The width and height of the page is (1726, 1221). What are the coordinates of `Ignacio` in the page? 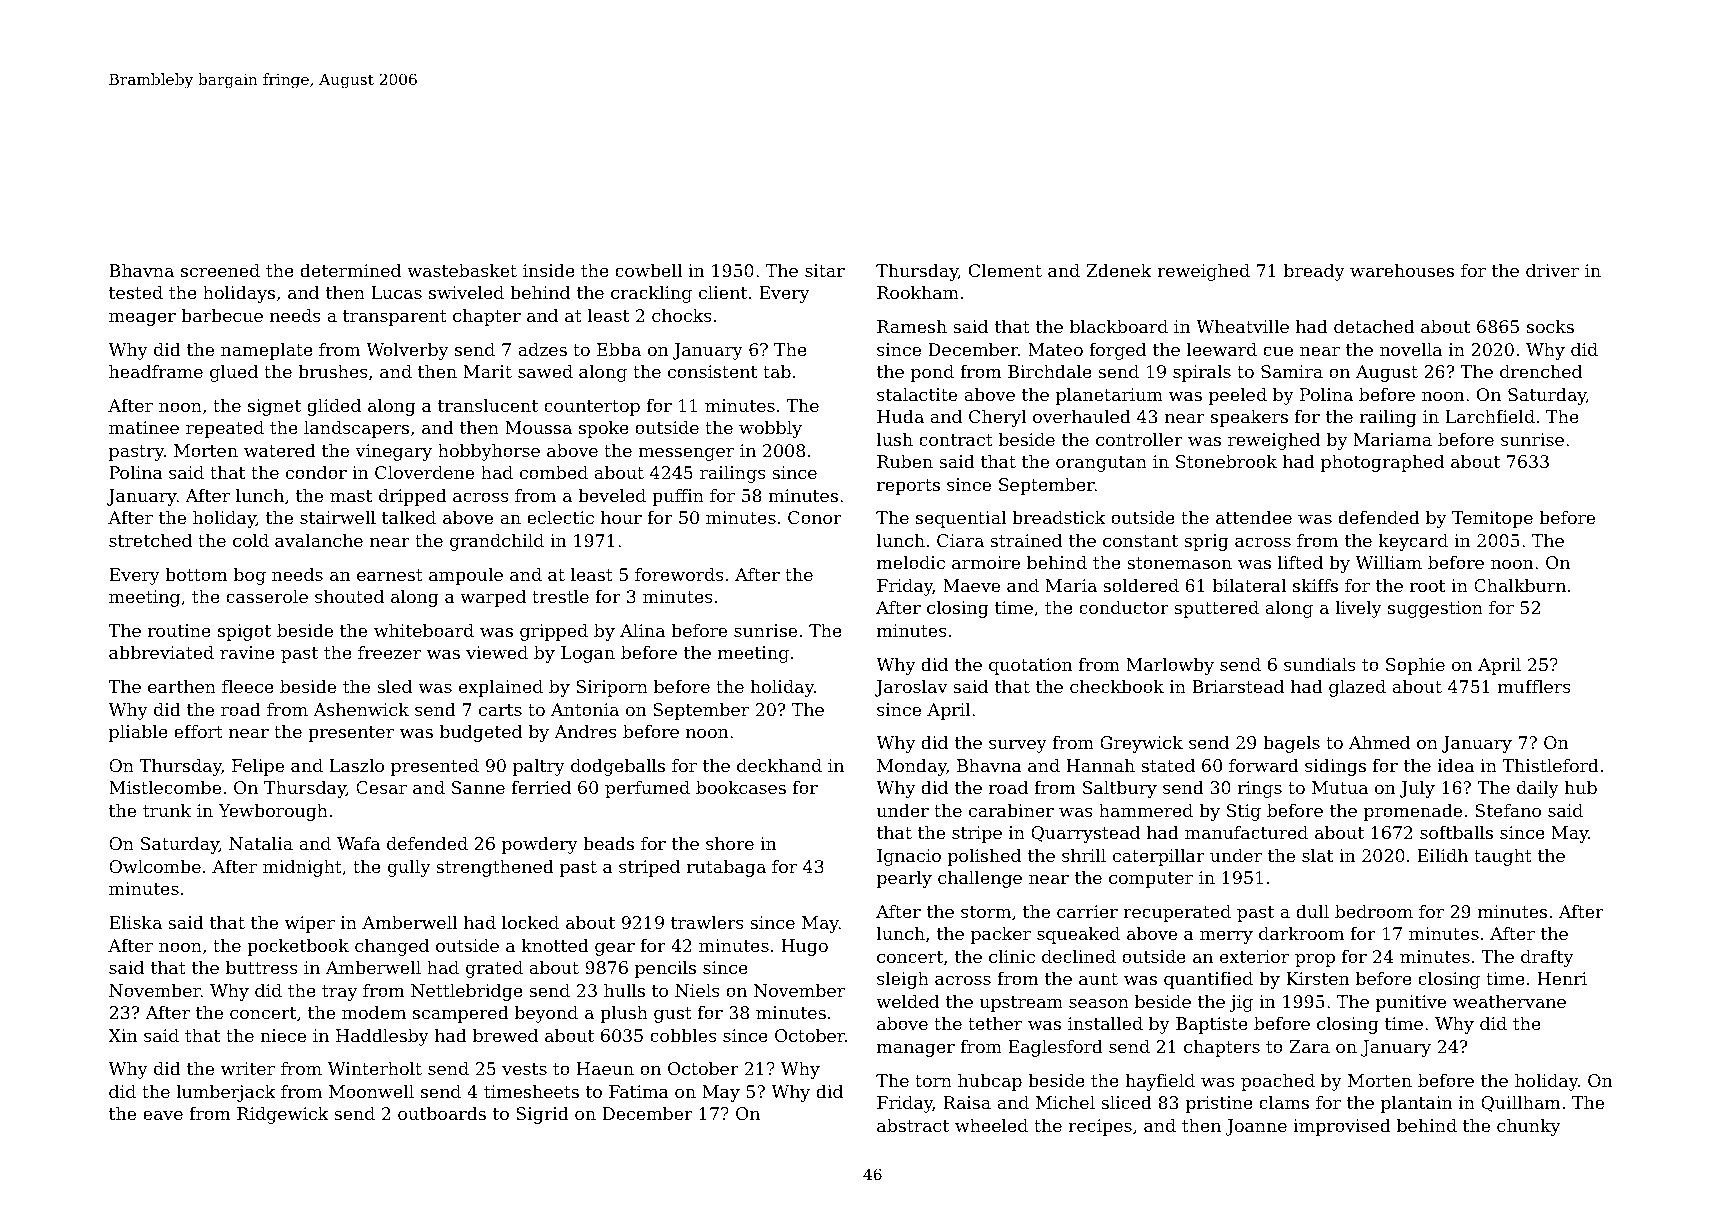 It's located at (909, 857).
